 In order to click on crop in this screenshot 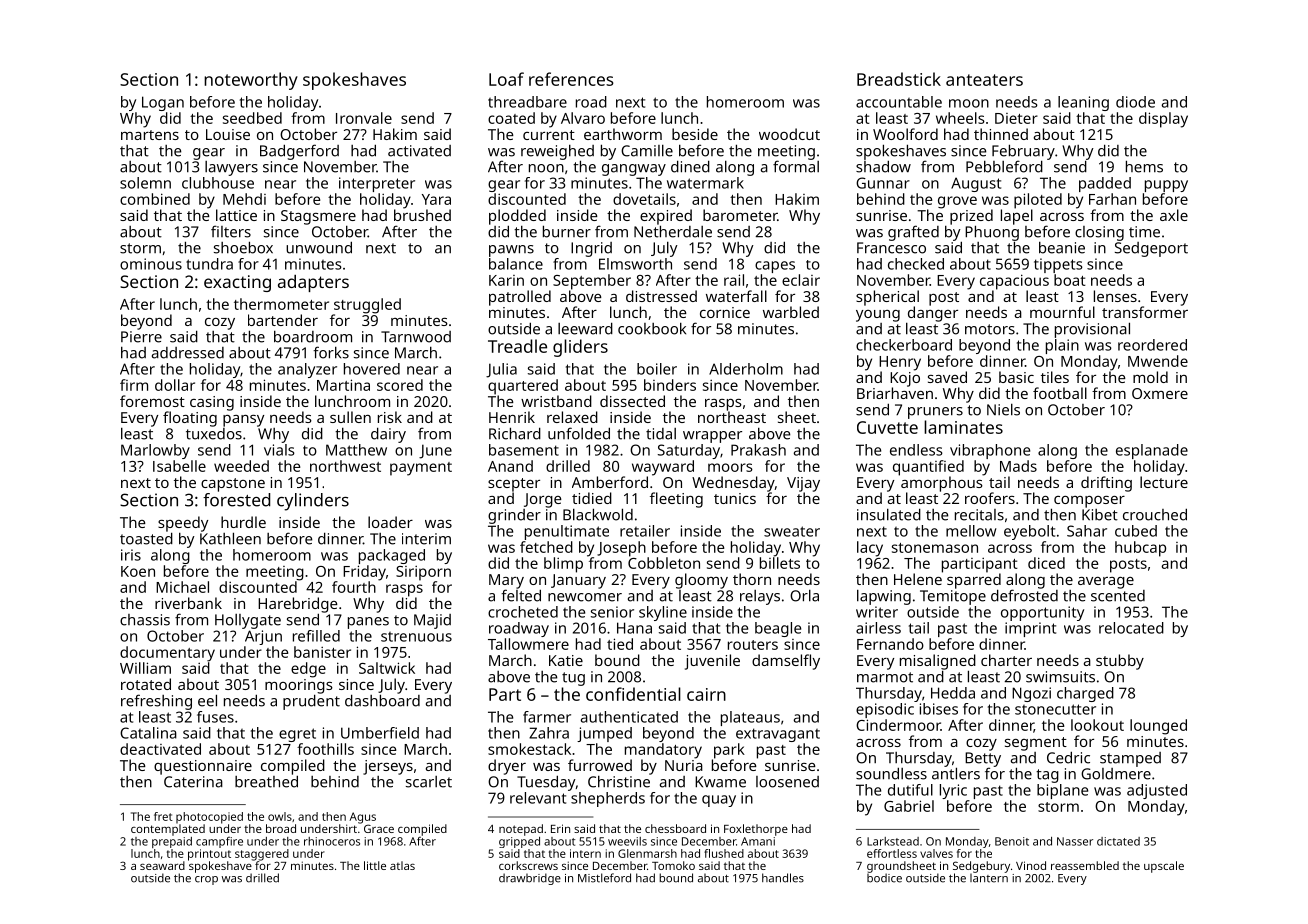, I will do `click(206, 880)`.
